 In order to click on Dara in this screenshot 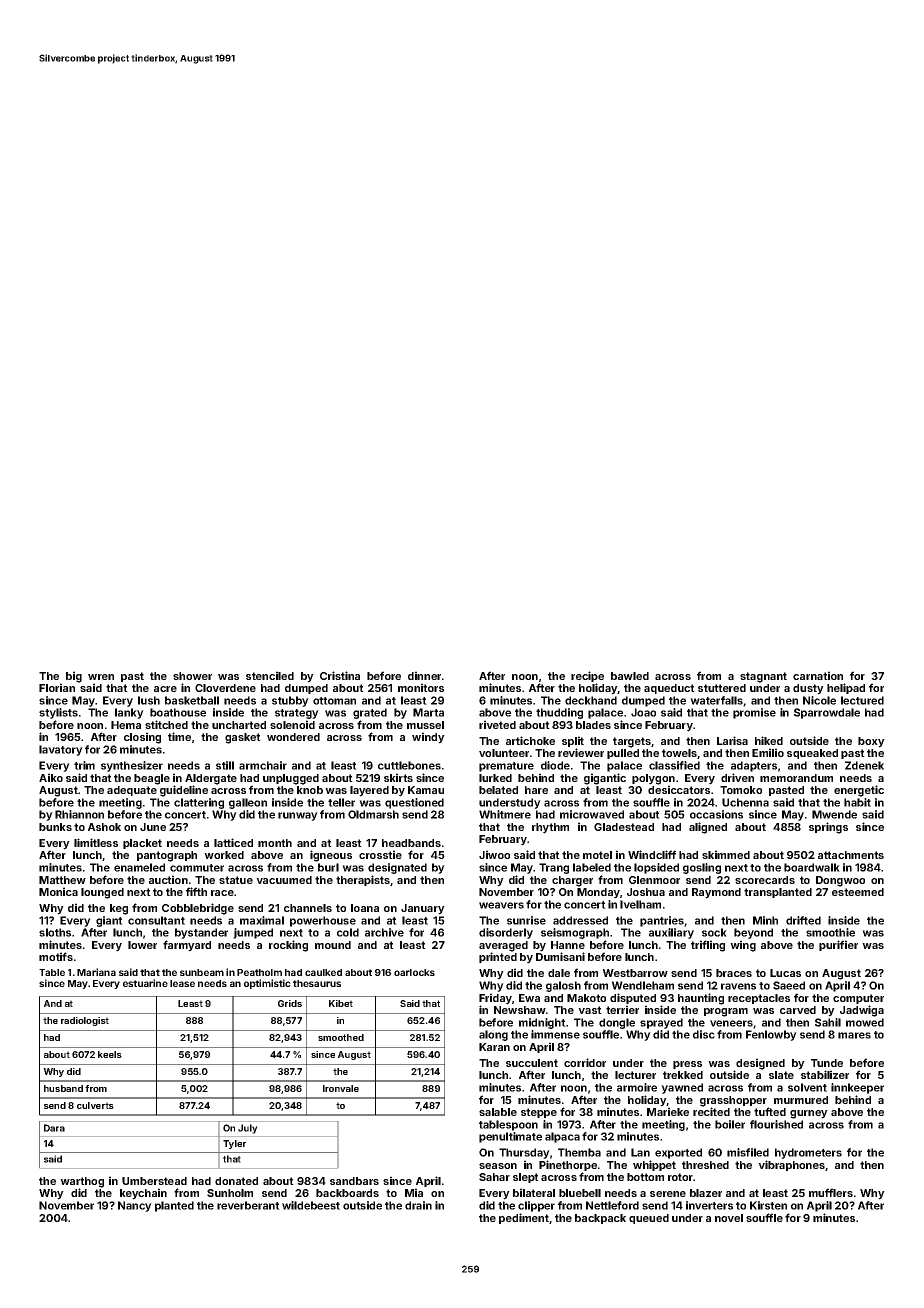, I will do `click(54, 1128)`.
